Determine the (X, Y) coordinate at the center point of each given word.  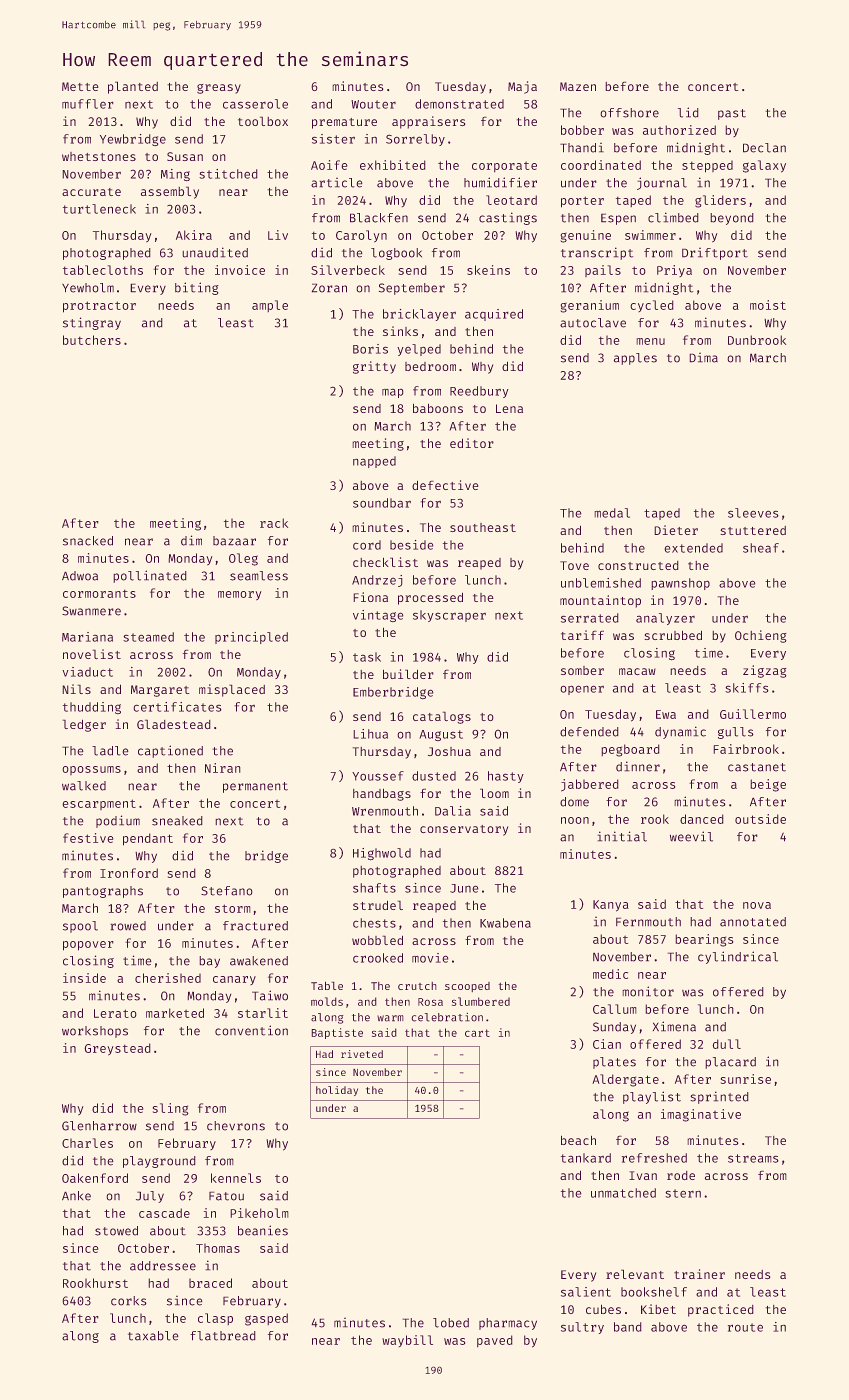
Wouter (373, 104)
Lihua (370, 734)
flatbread (223, 1336)
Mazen (578, 86)
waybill (407, 1341)
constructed (638, 565)
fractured (255, 926)
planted (133, 87)
